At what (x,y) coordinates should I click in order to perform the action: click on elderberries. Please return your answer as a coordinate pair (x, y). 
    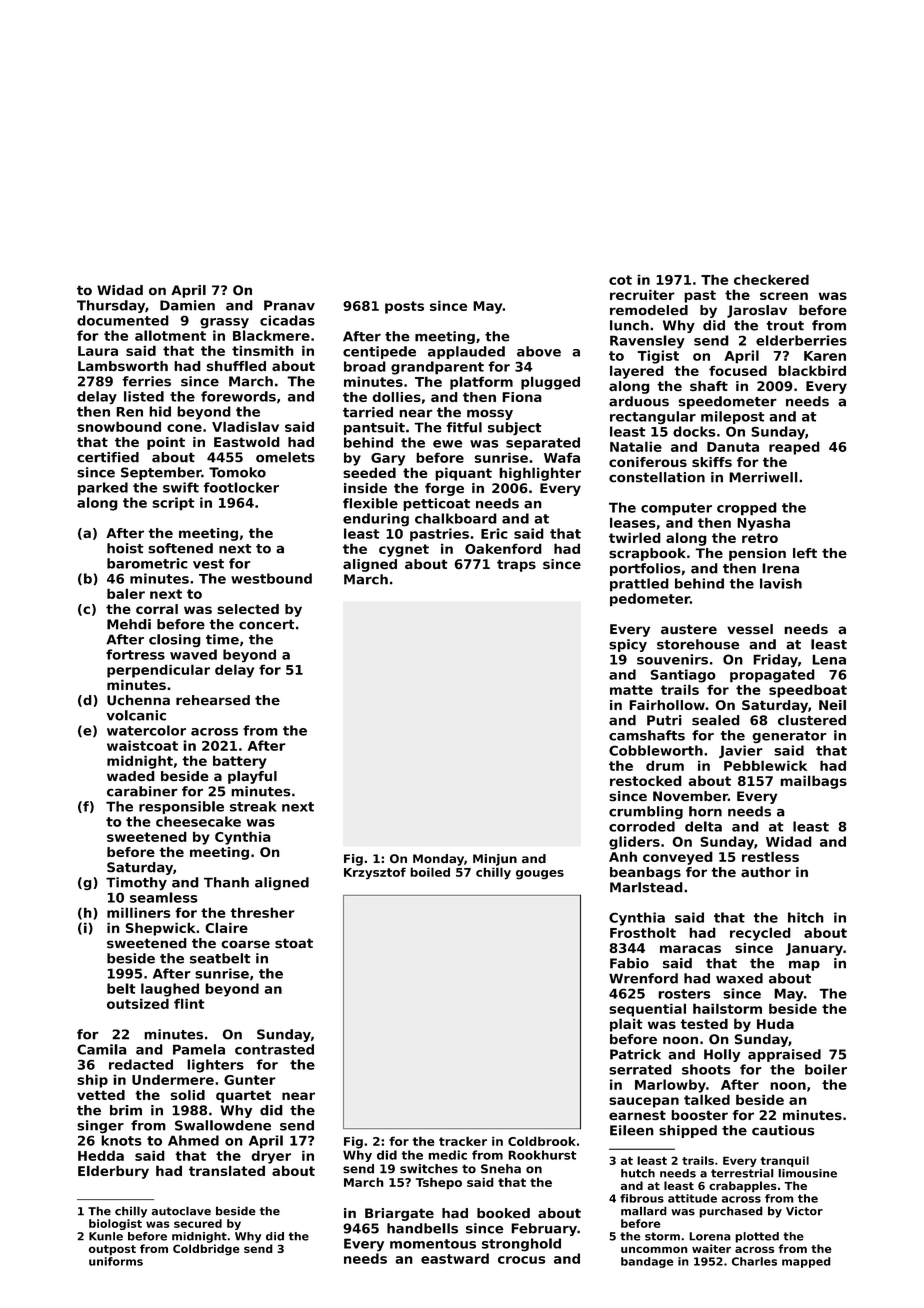
    Looking at the image, I should click on (801, 340).
